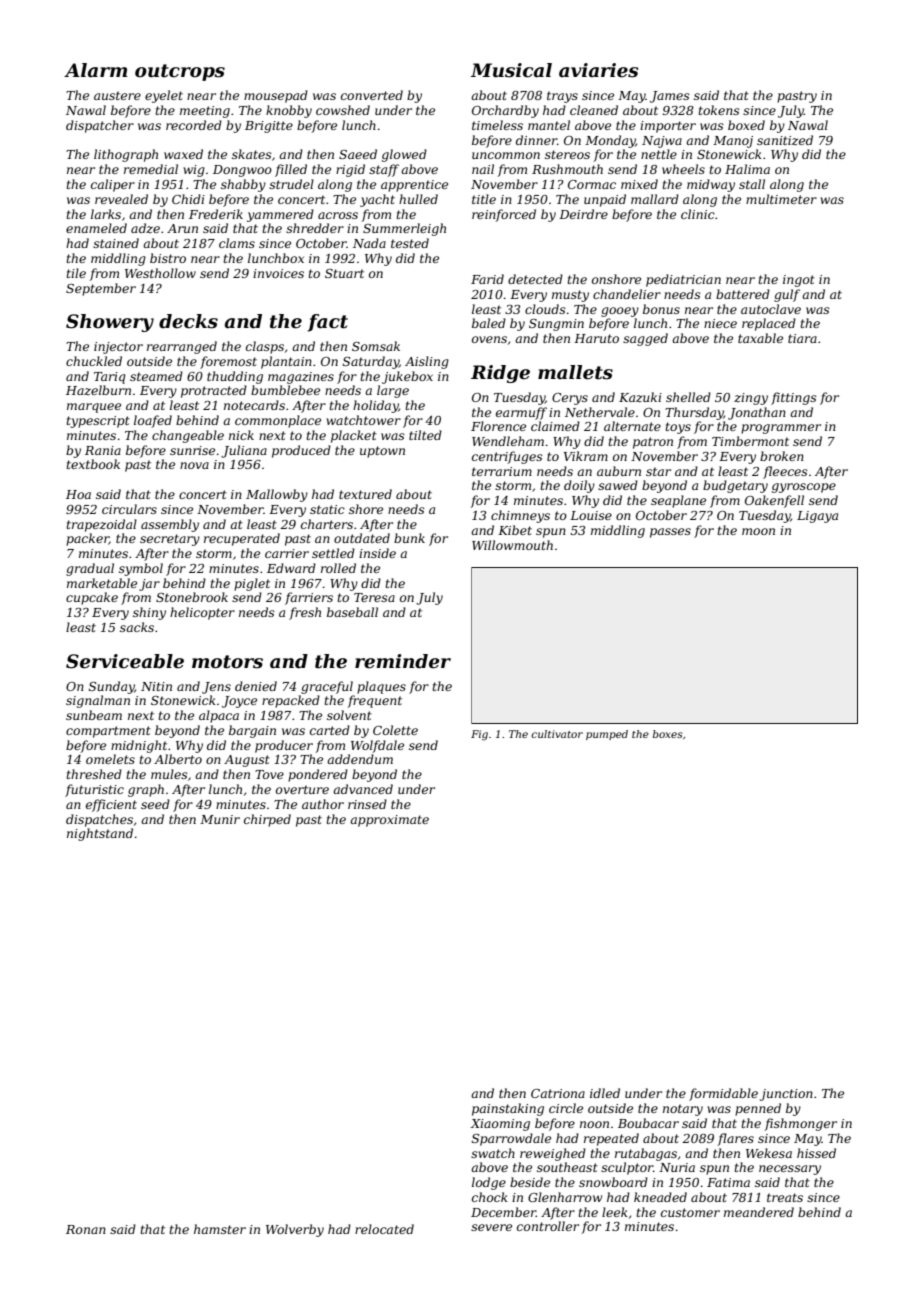 The width and height of the screenshot is (924, 1308). Describe the element at coordinates (277, 495) in the screenshot. I see `Mallowby` at that location.
